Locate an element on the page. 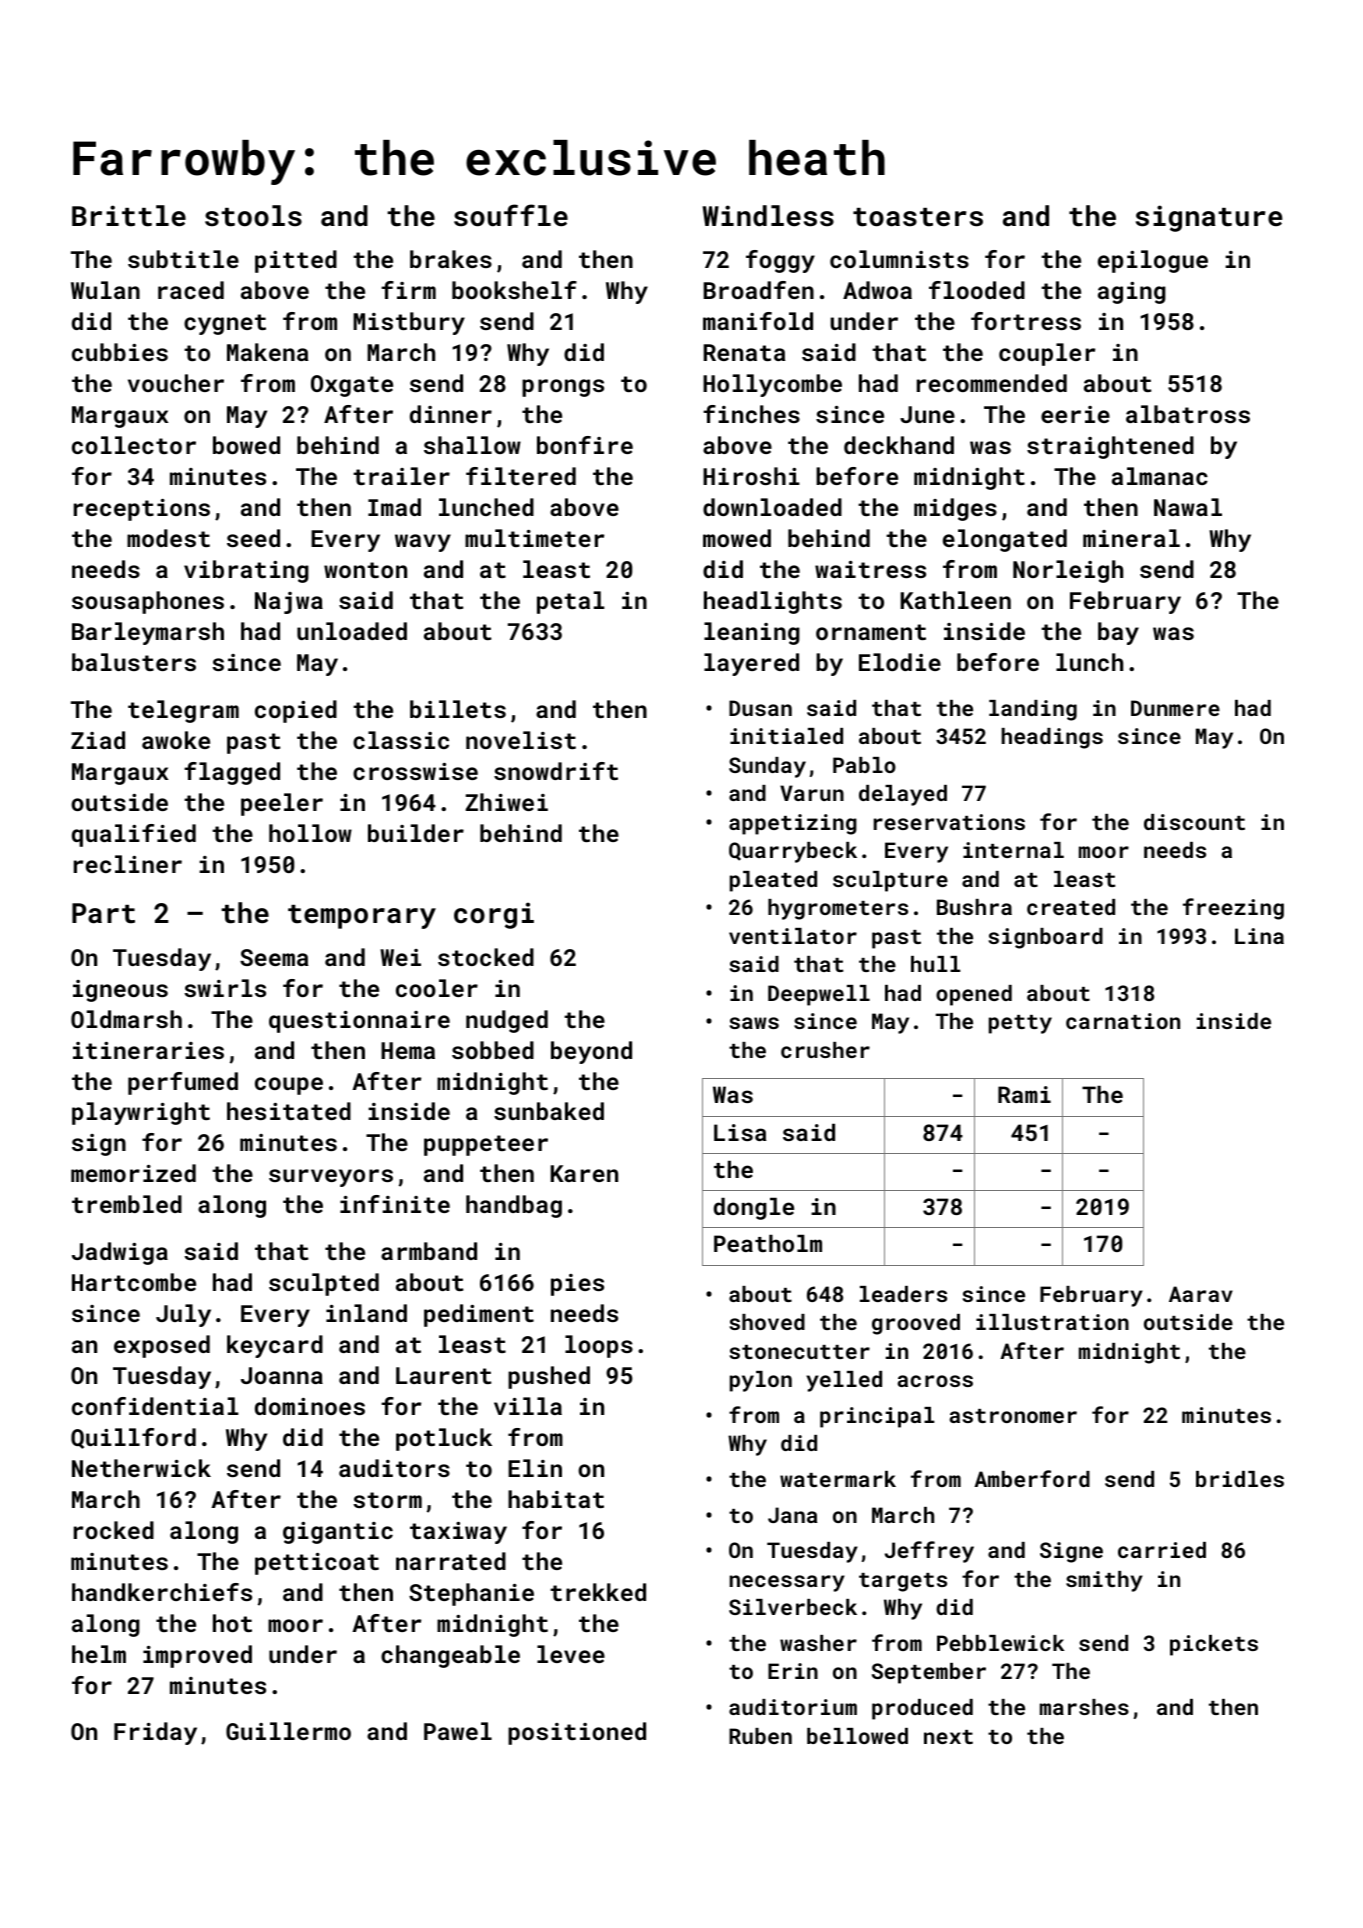 This image has width=1363, height=1928. bonfire is located at coordinates (585, 445).
